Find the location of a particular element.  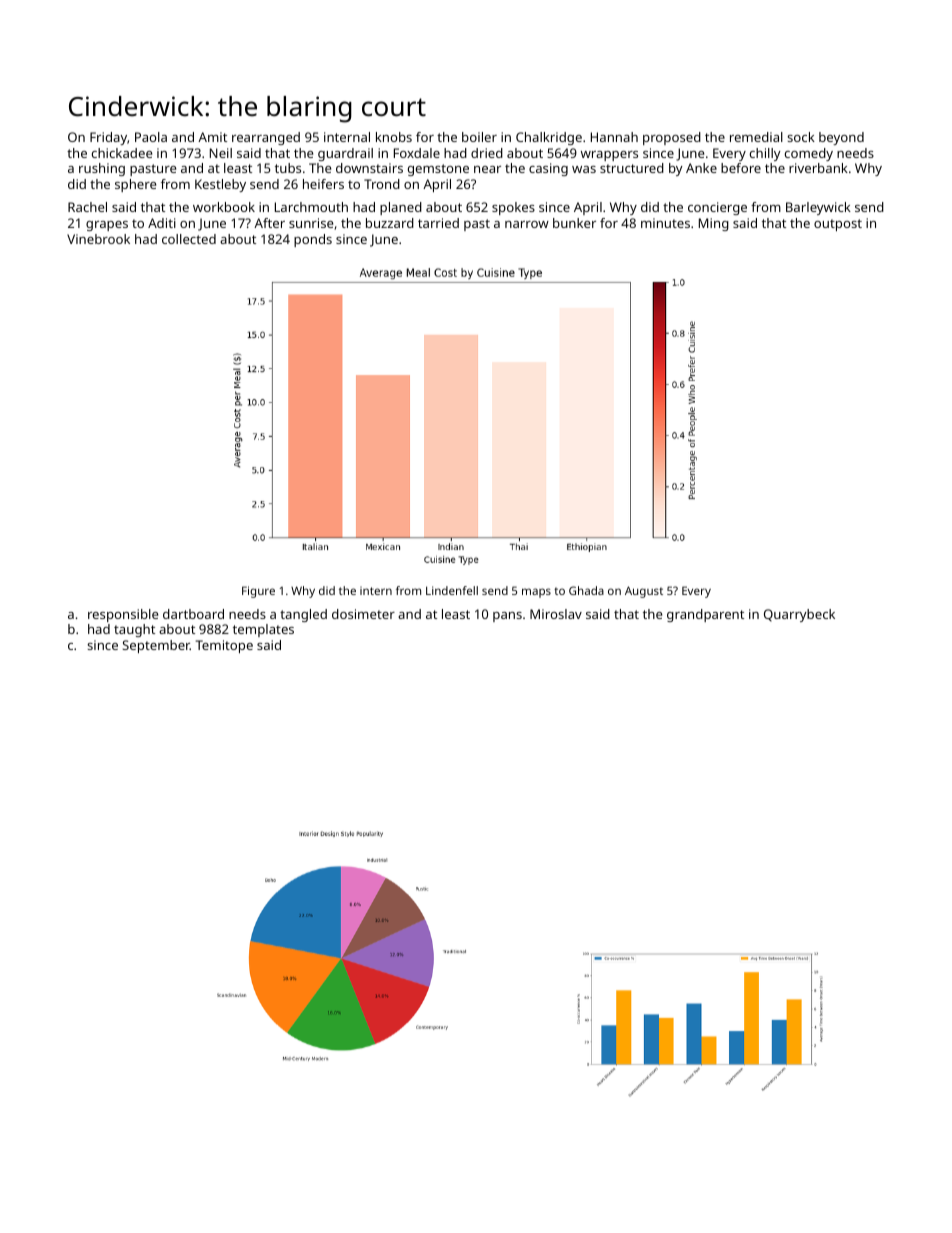

dried is located at coordinates (487, 153).
